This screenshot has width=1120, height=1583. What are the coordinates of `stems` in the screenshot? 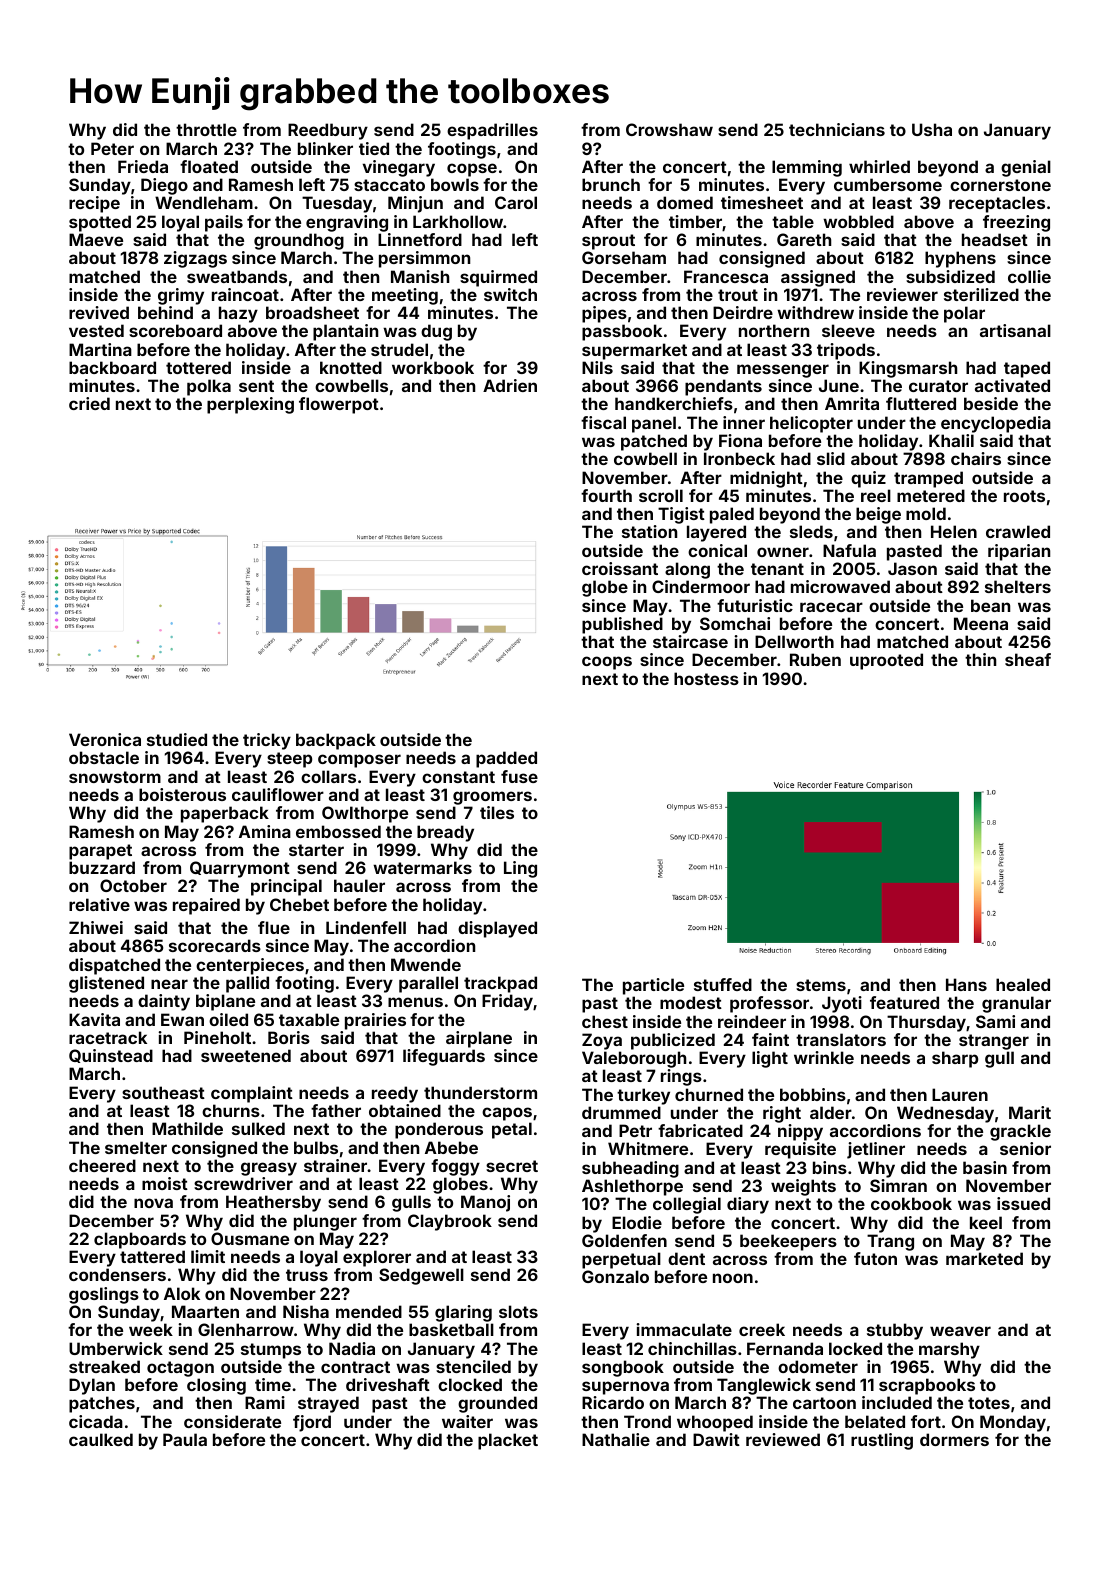 It's located at (821, 985).
